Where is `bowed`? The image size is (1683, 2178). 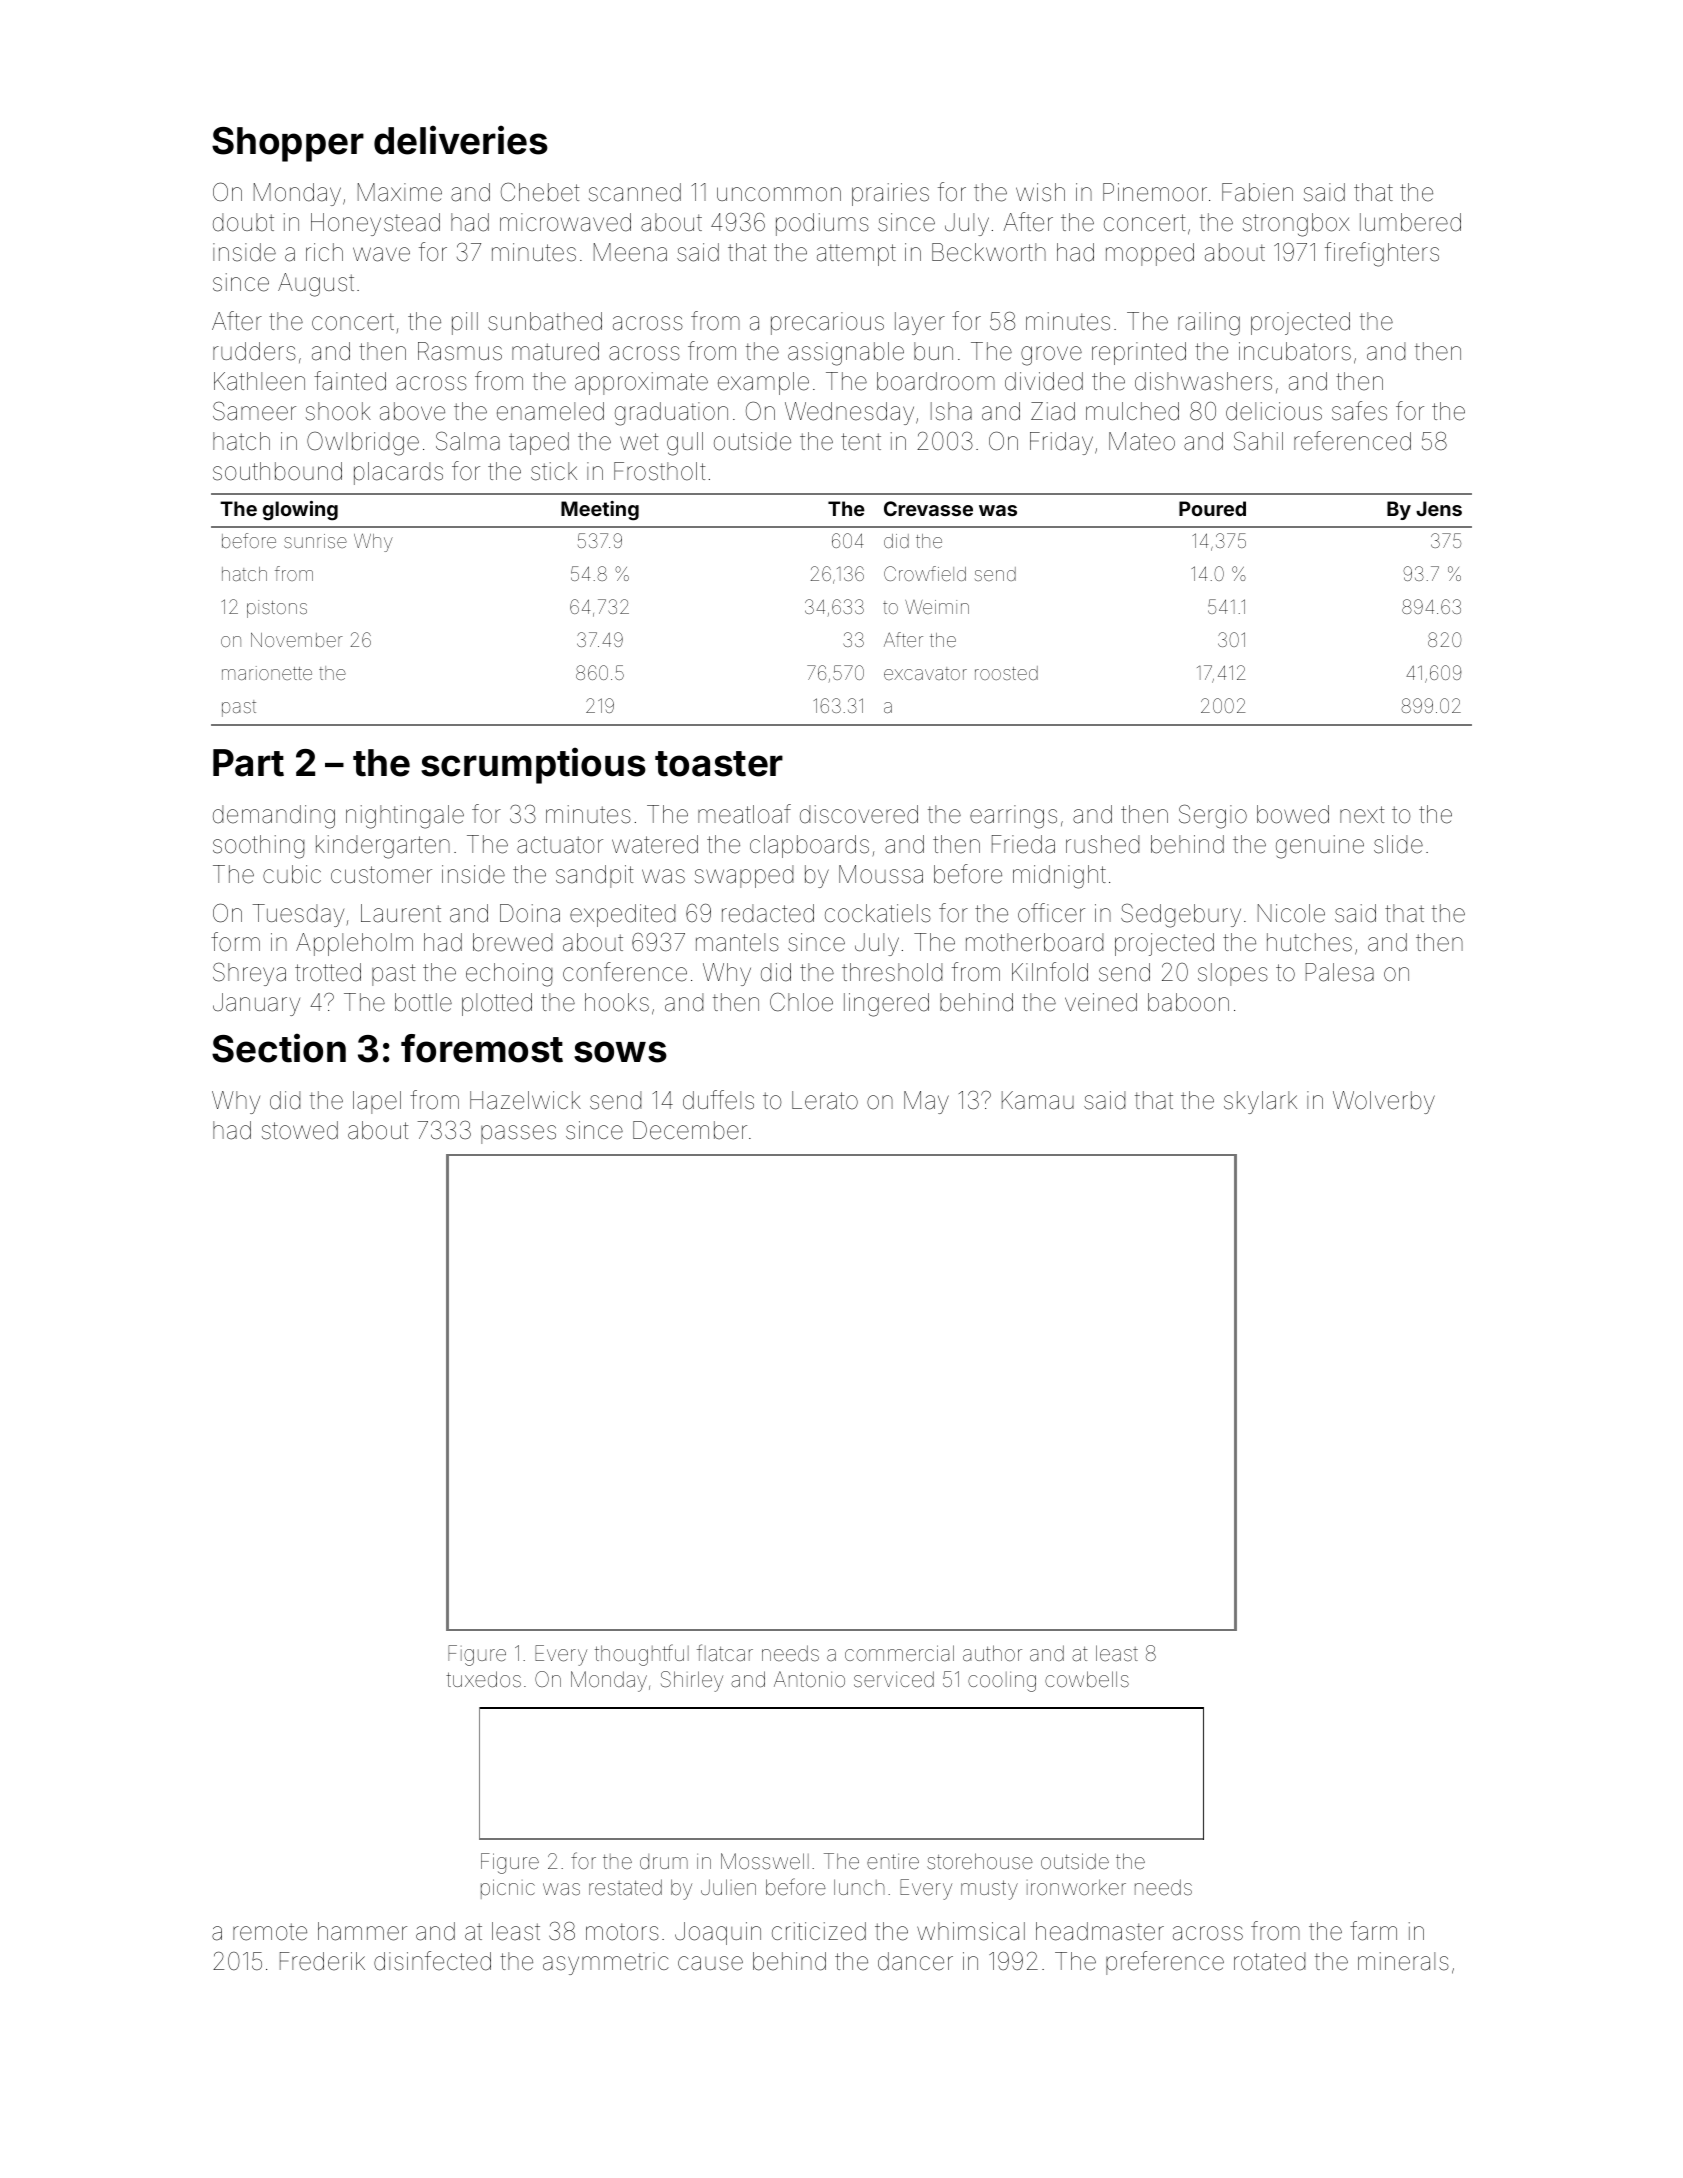
bowed is located at coordinates (1293, 814).
